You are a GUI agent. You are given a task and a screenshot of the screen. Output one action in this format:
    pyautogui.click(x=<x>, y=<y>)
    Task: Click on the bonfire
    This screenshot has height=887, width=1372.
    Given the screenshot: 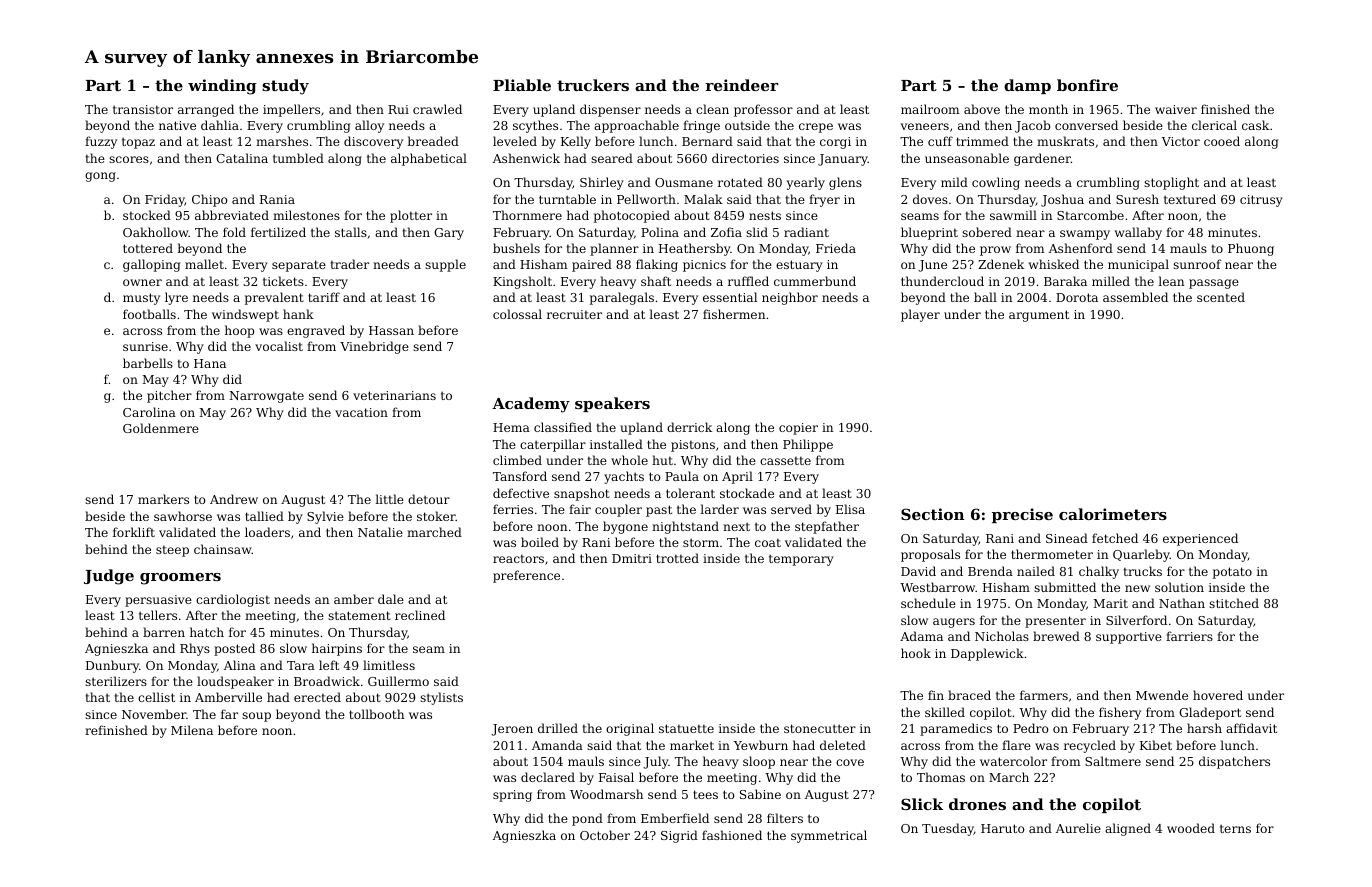 What is the action you would take?
    pyautogui.click(x=1087, y=85)
